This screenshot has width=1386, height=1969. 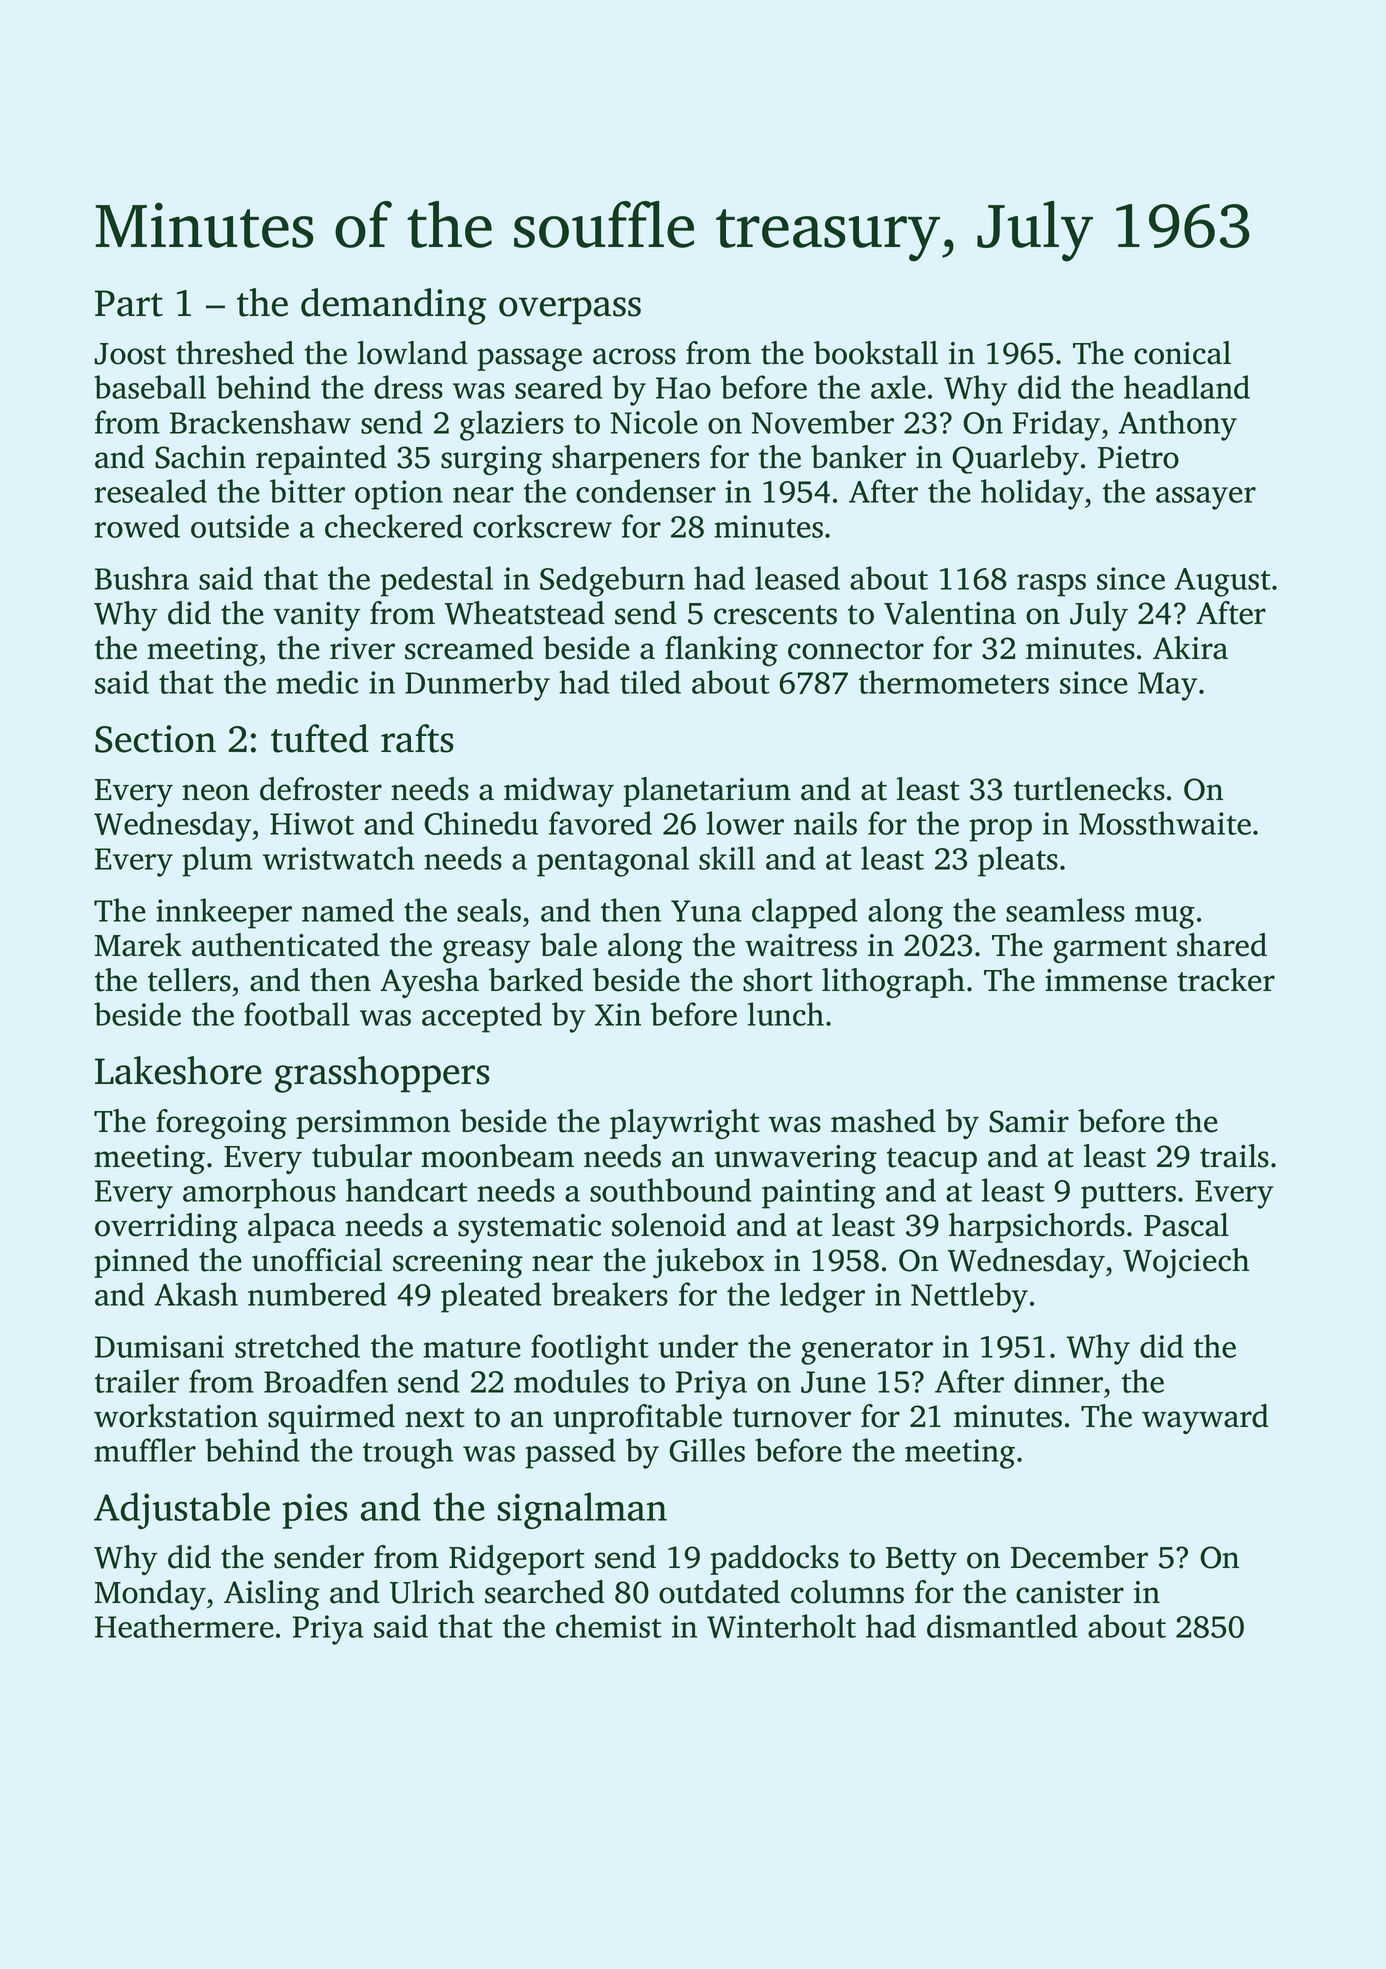 I want to click on Ayesha, so click(x=429, y=983).
